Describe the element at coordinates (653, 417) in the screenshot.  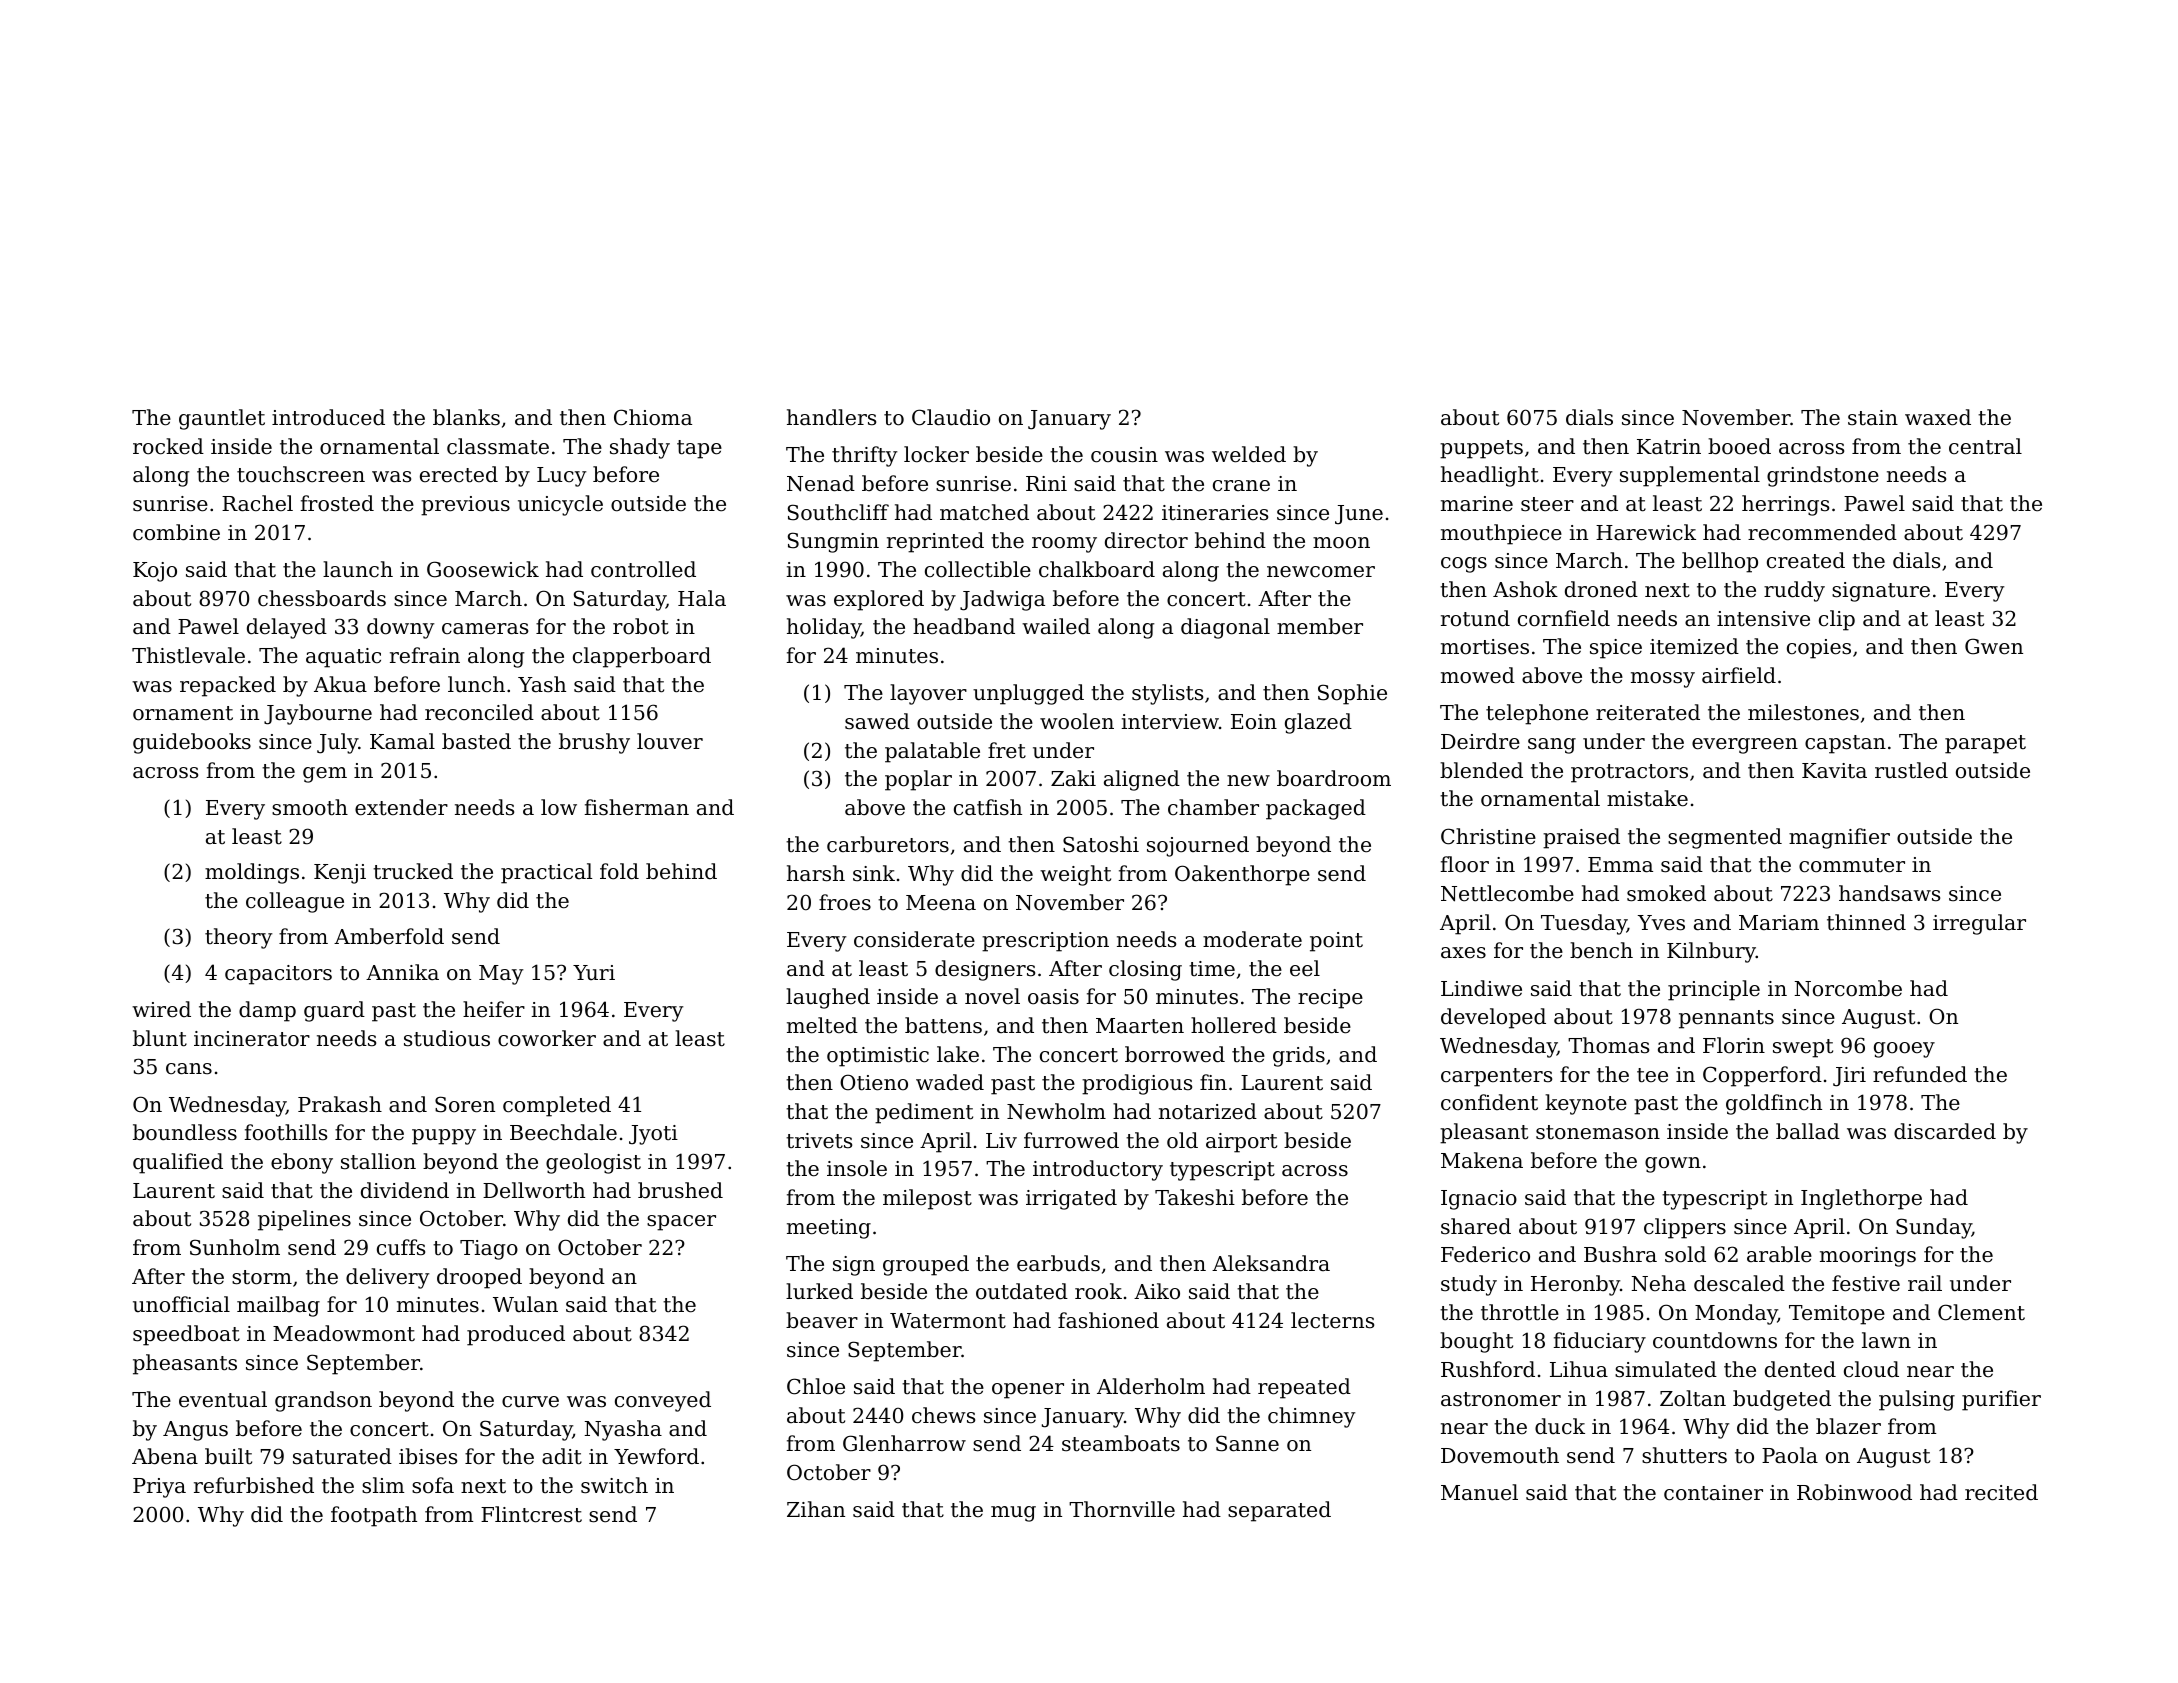
I see `Chioma` at that location.
